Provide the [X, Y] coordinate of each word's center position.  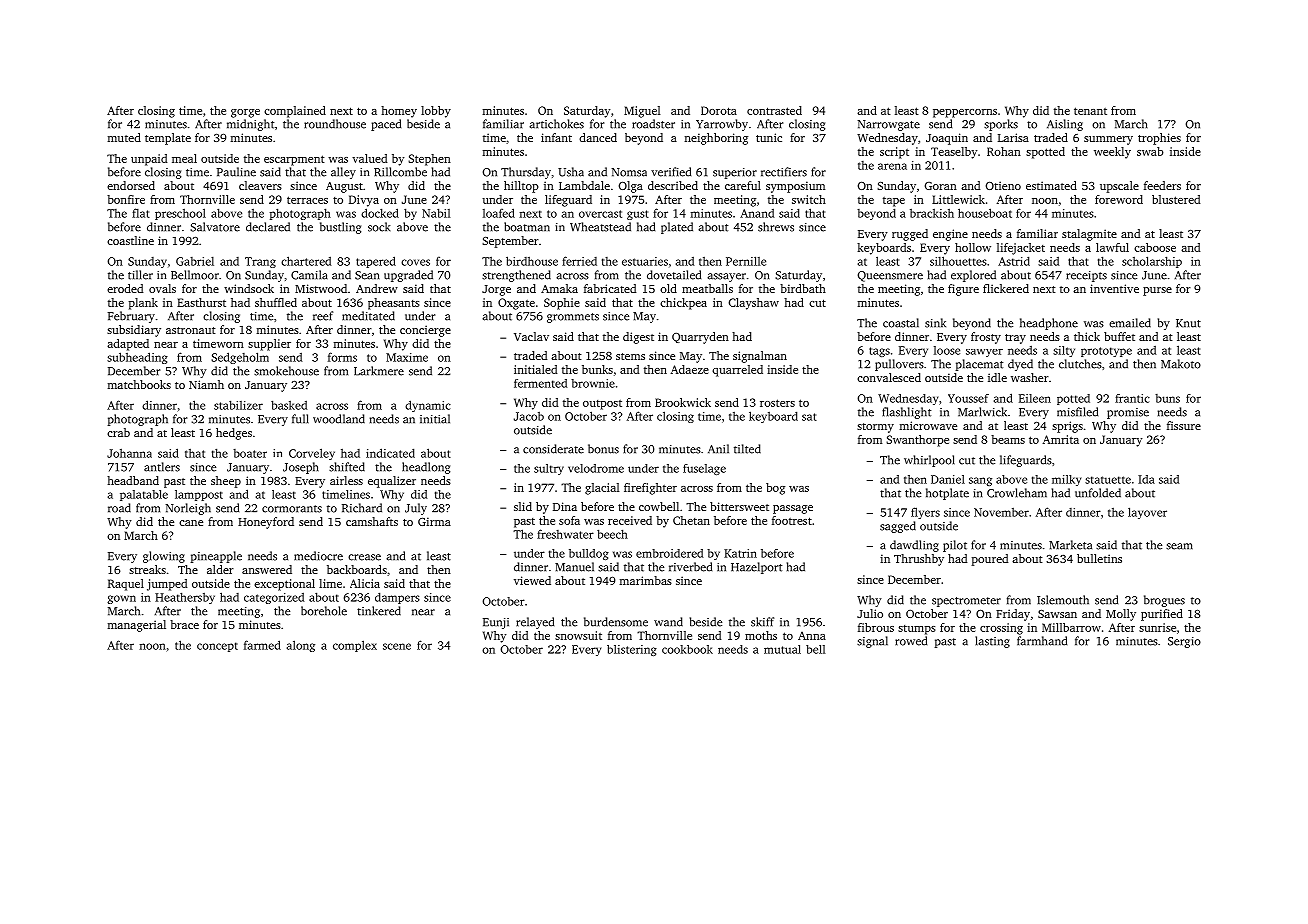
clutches [1080, 364]
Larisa [1013, 137]
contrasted [774, 110]
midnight [250, 125]
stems [630, 356]
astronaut [191, 330]
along [301, 646]
